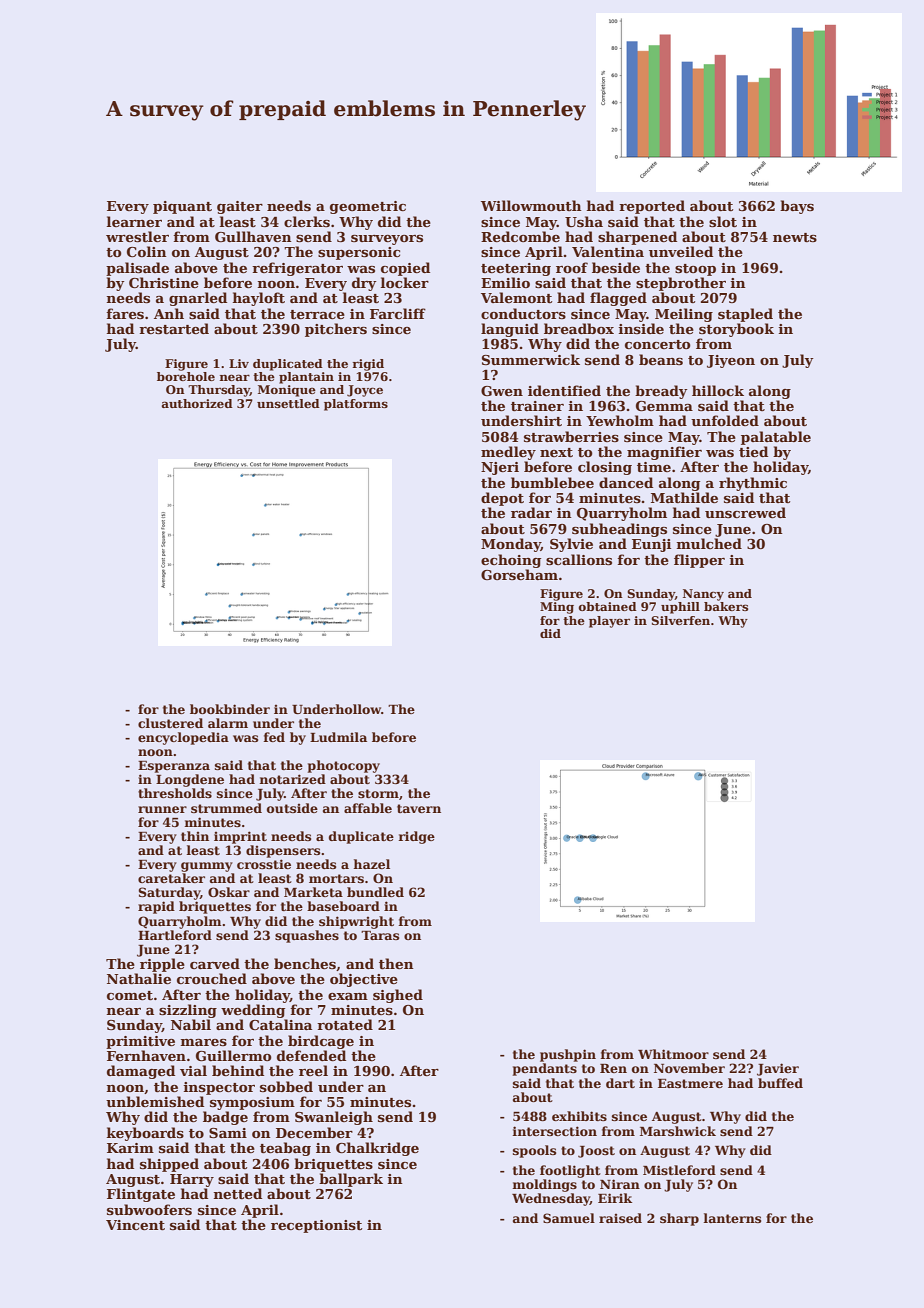 Image resolution: width=924 pixels, height=1308 pixels. I want to click on tavern, so click(419, 808).
